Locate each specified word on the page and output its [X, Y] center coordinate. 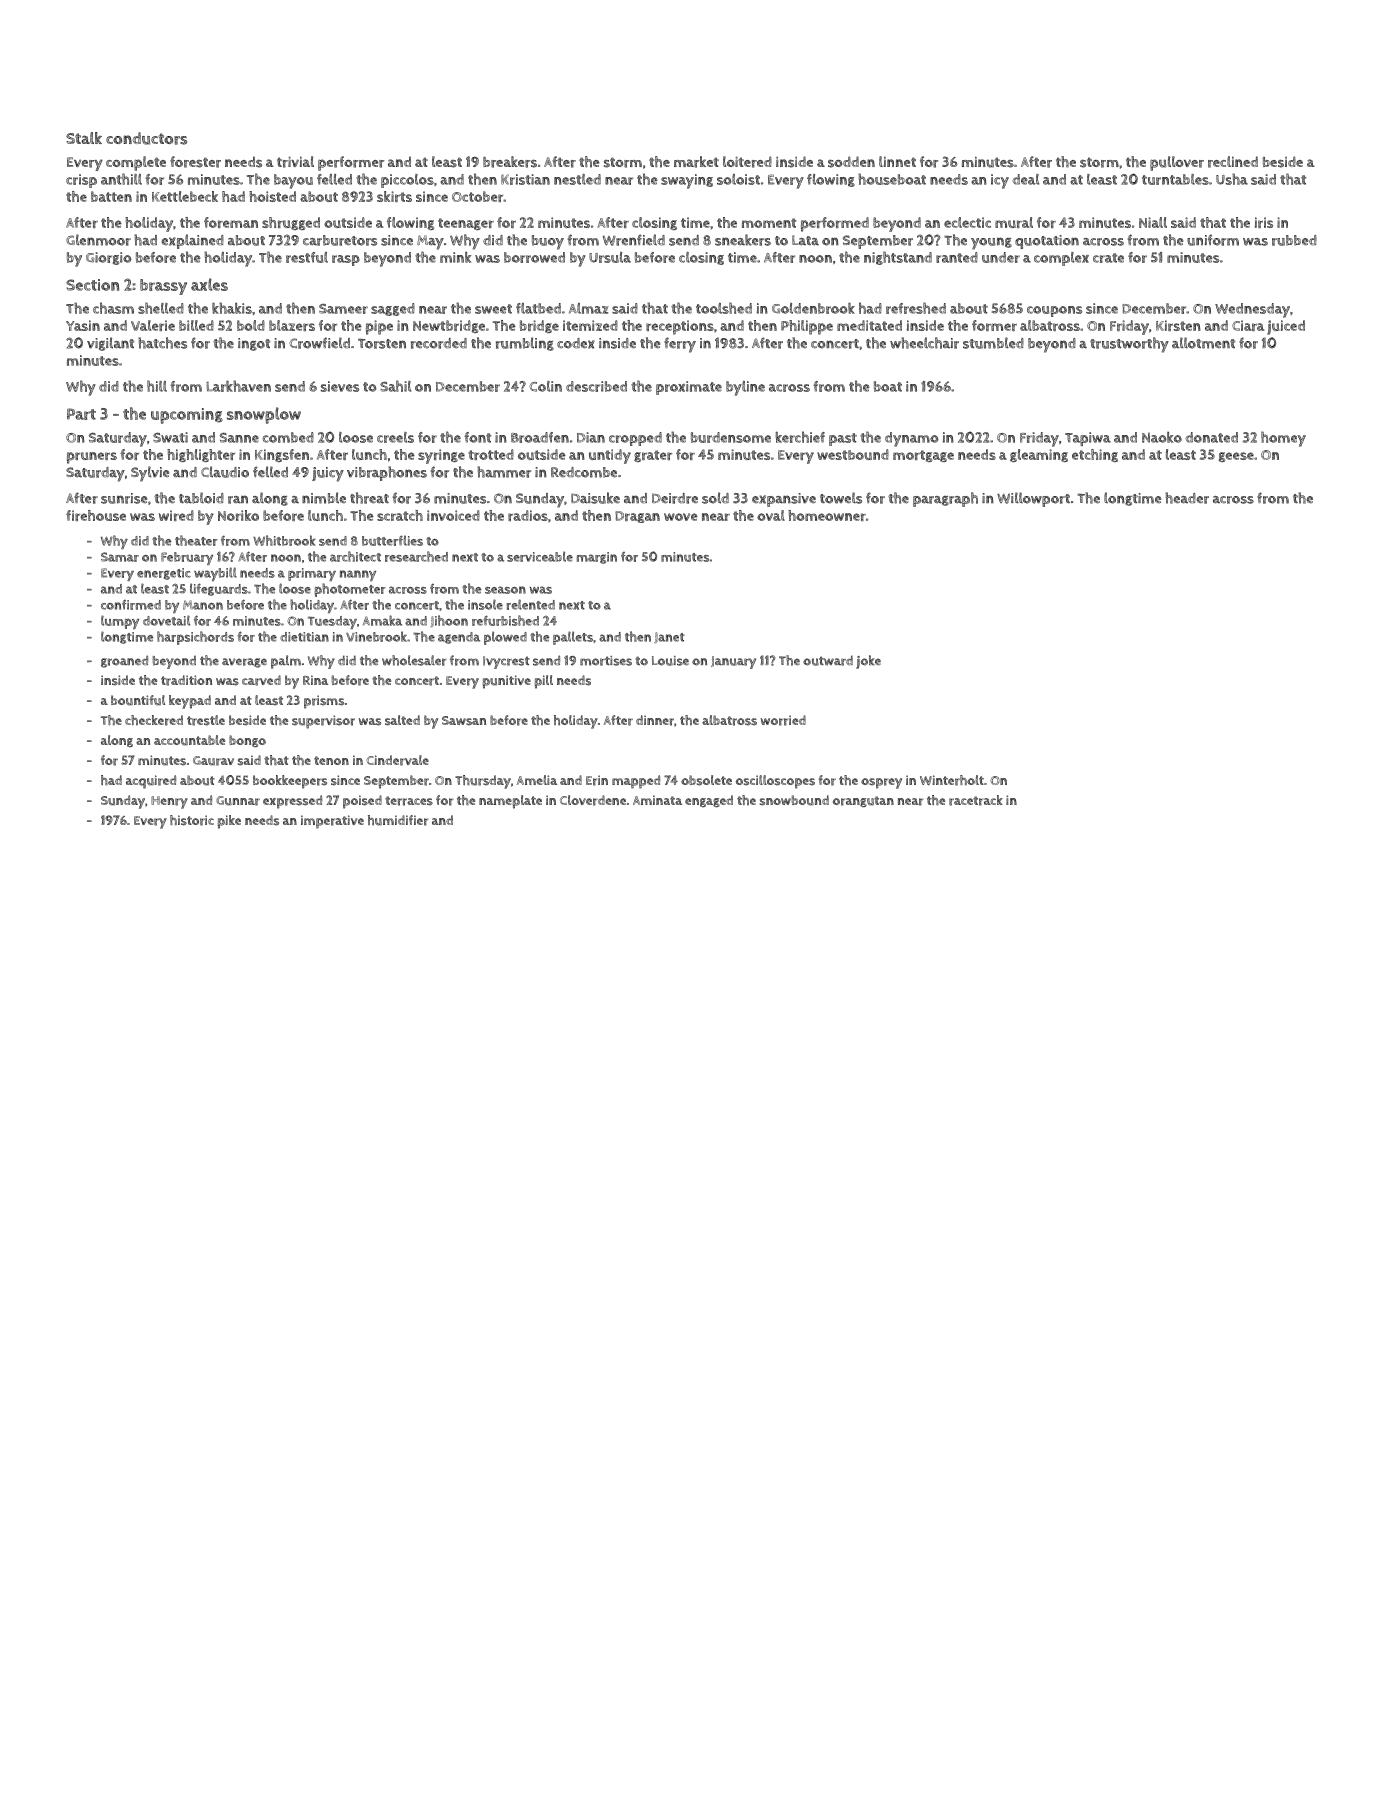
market [696, 162]
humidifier [398, 820]
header [1187, 498]
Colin [545, 386]
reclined [1233, 162]
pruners [92, 458]
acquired [151, 782]
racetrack [976, 800]
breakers [510, 162]
